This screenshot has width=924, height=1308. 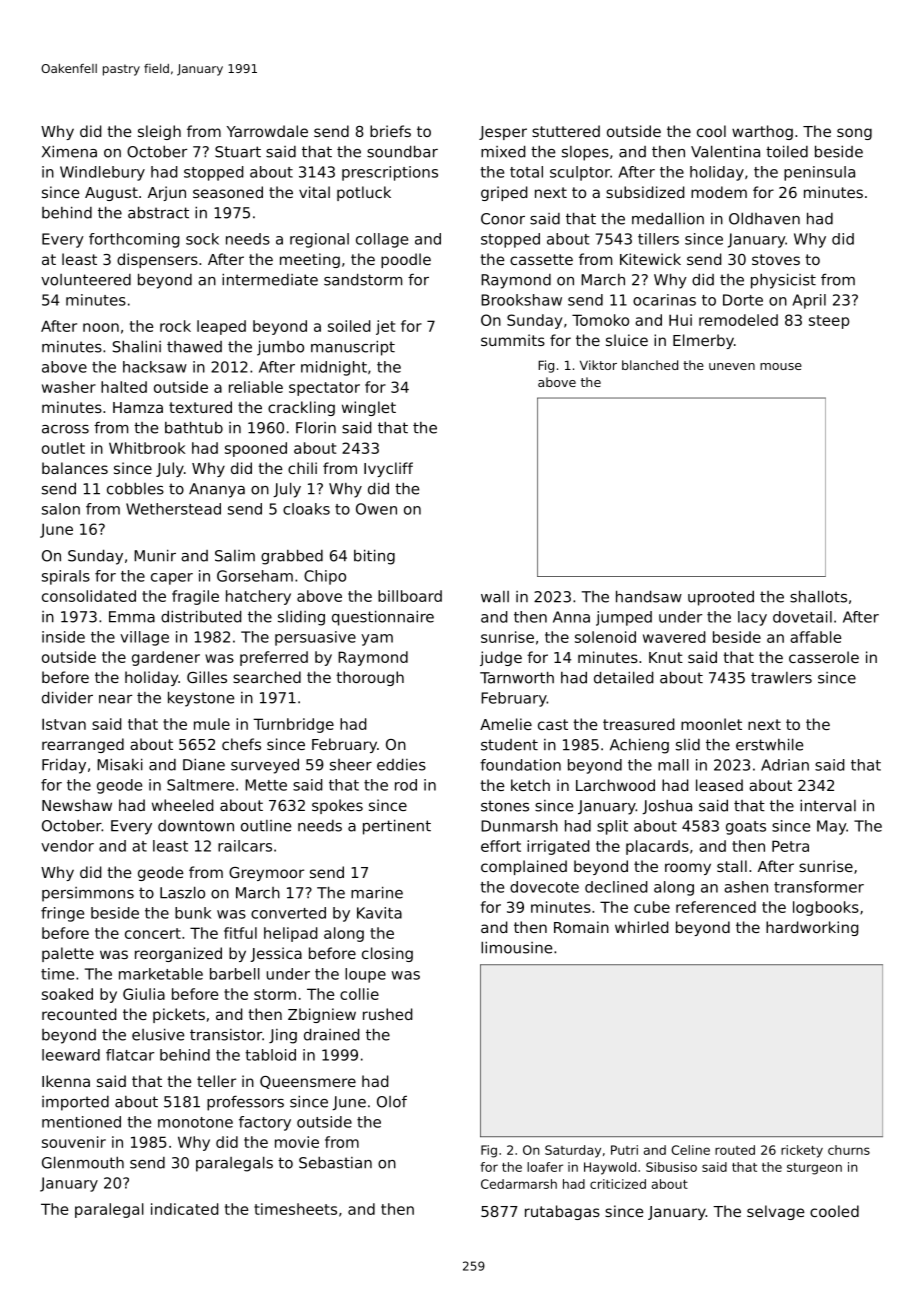 What do you see at coordinates (650, 365) in the screenshot?
I see `blanched` at bounding box center [650, 365].
